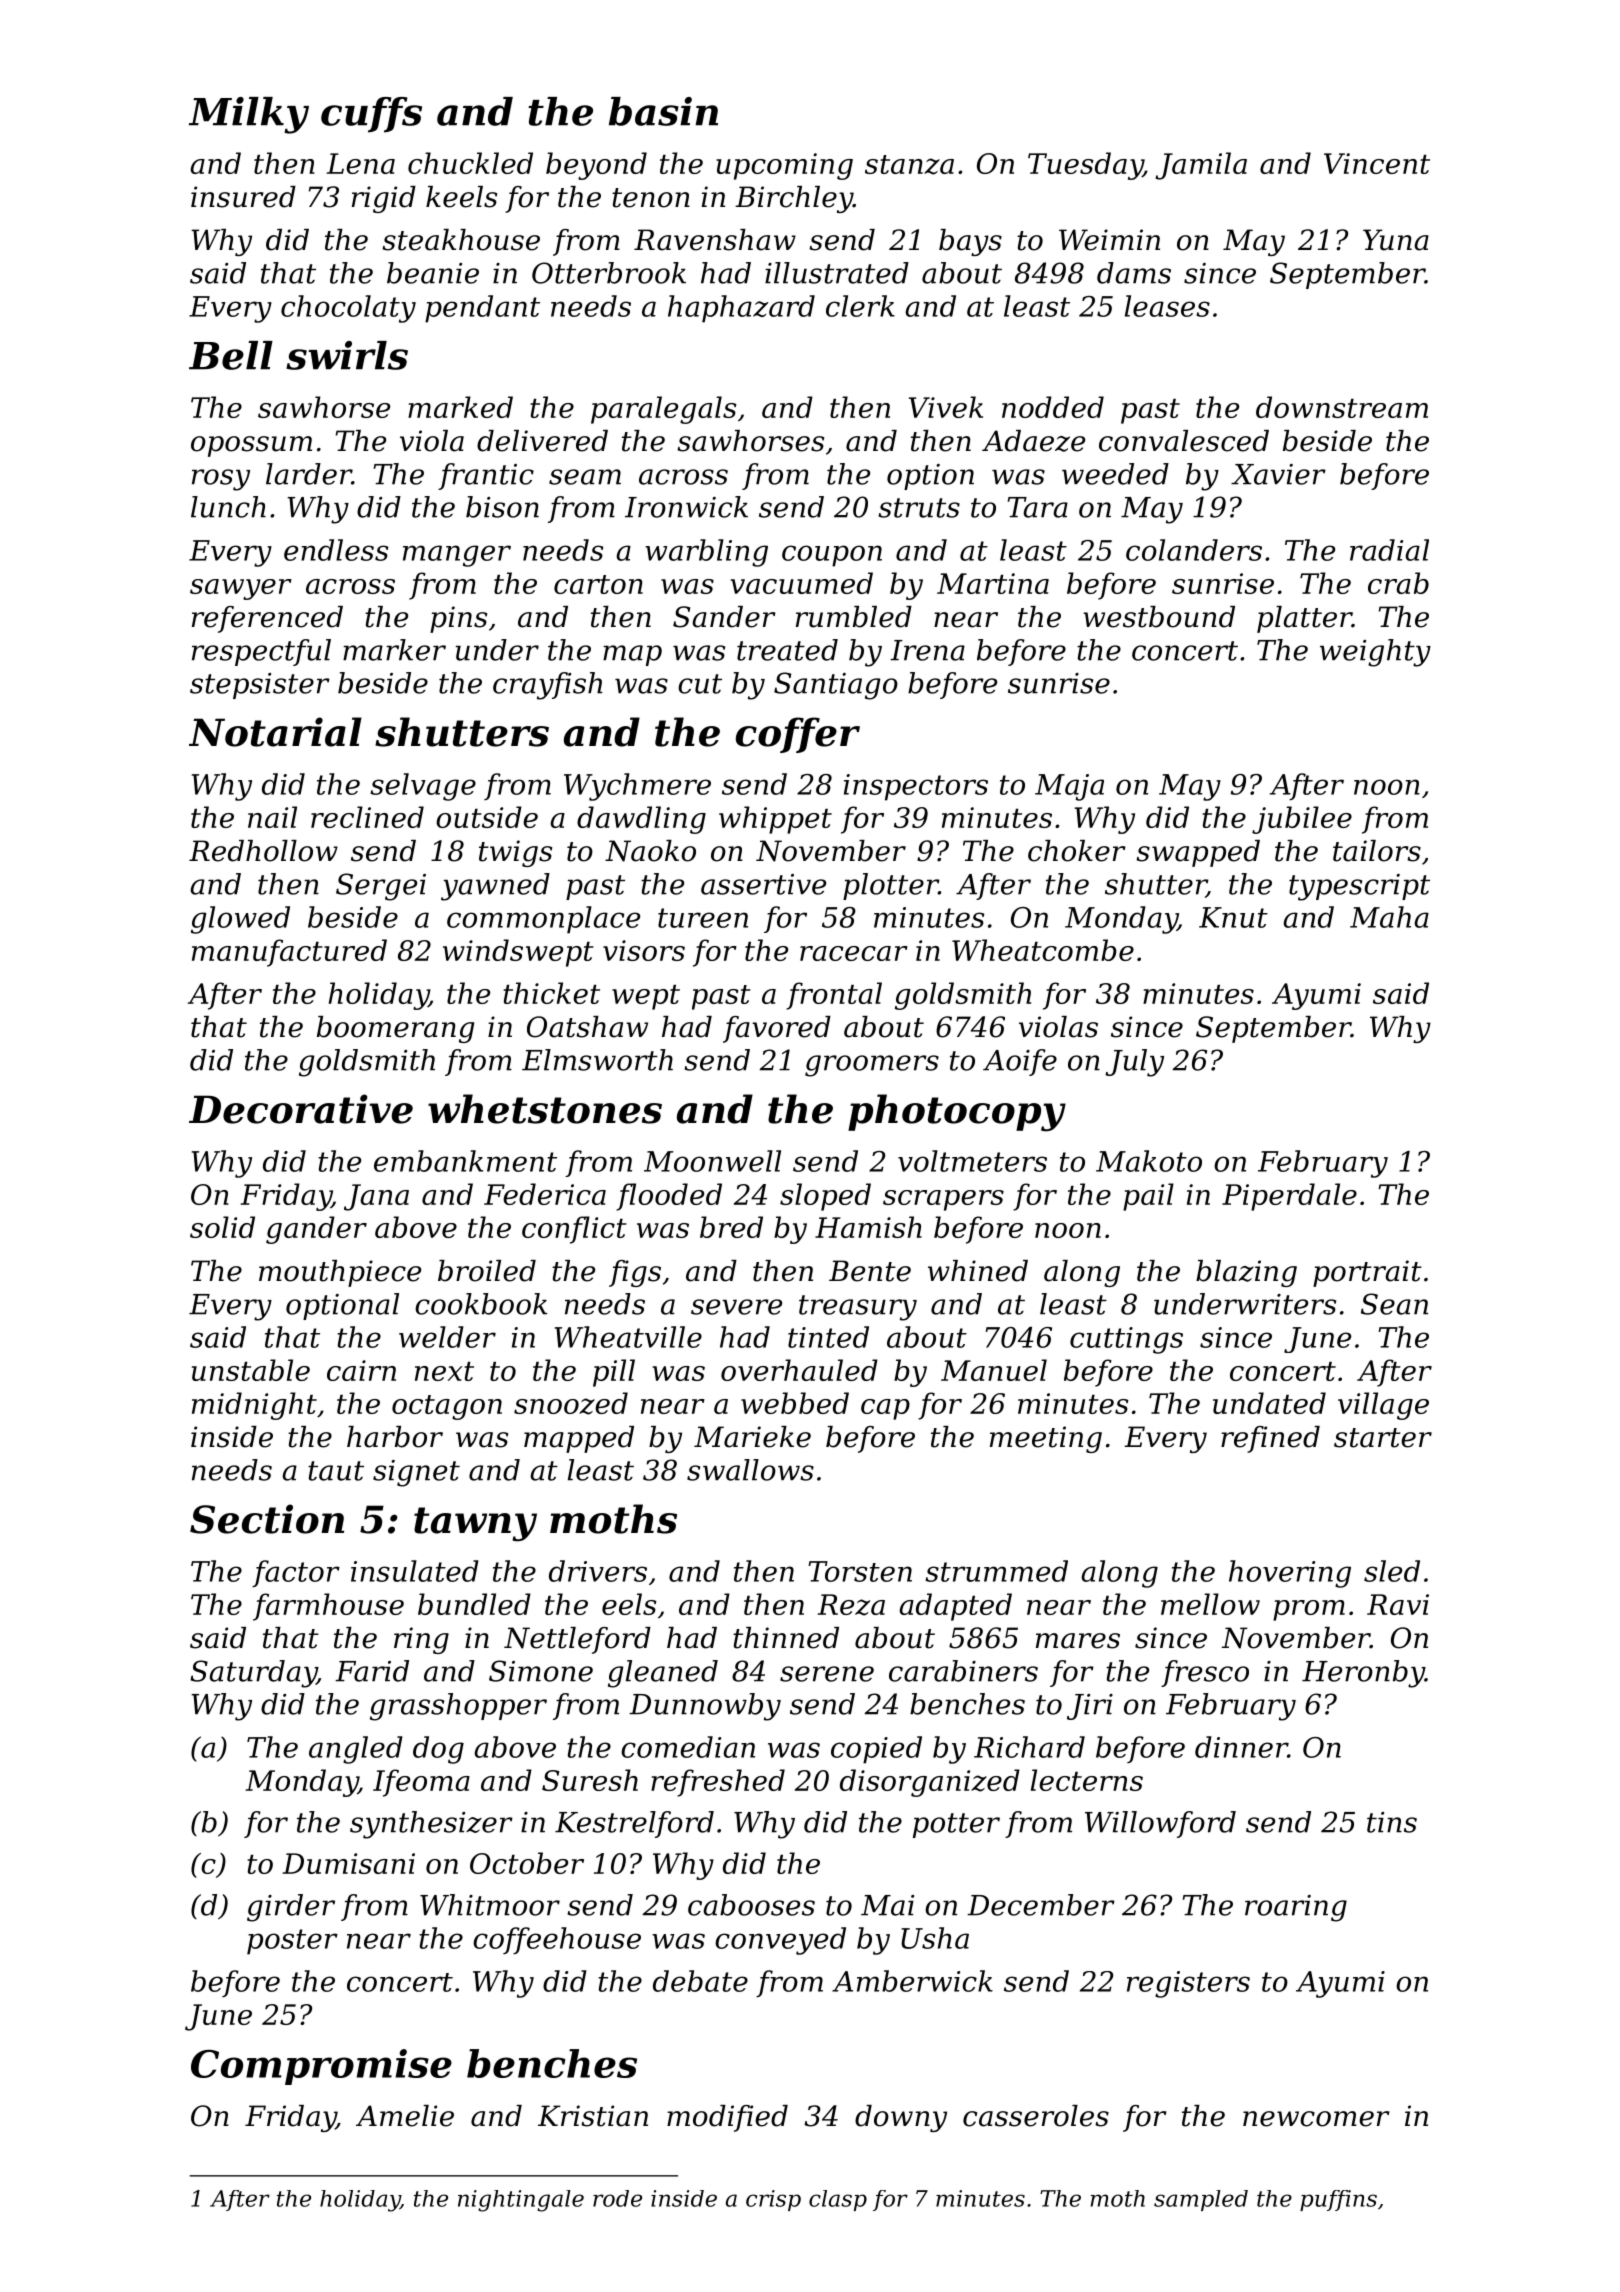  I want to click on basin, so click(663, 111).
